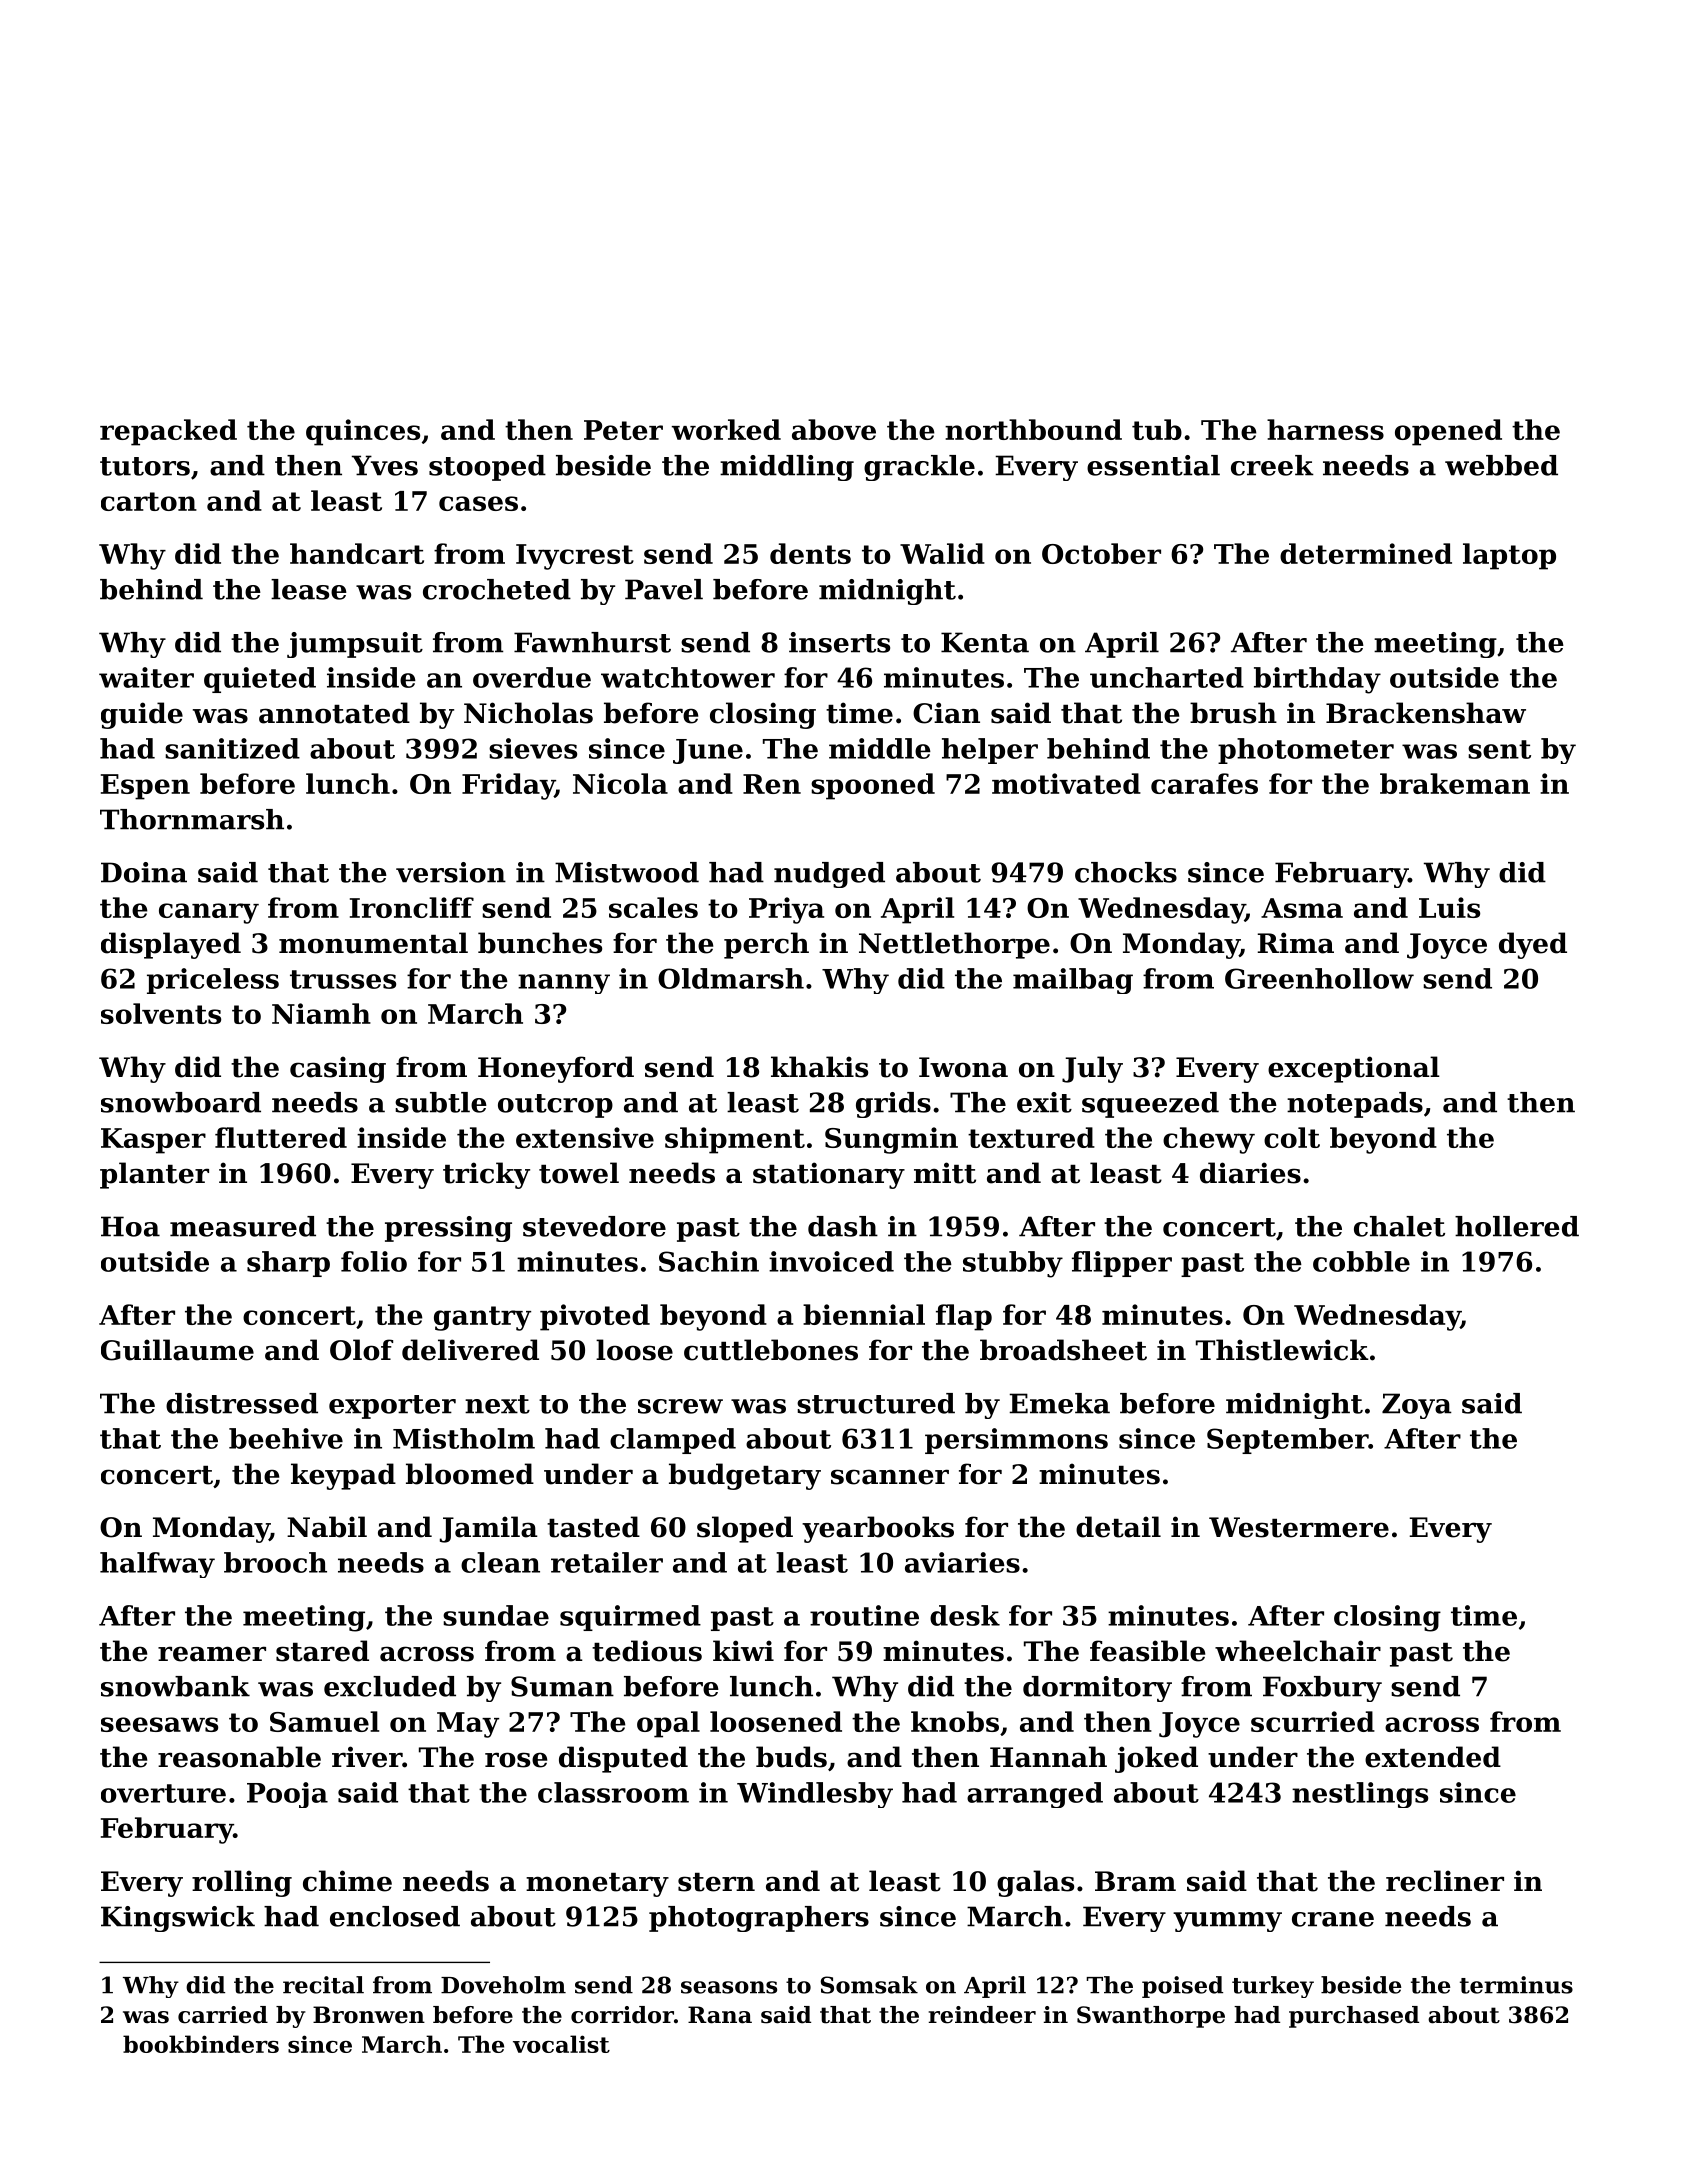 This screenshot has width=1683, height=2178. I want to click on hollered, so click(1517, 1226).
